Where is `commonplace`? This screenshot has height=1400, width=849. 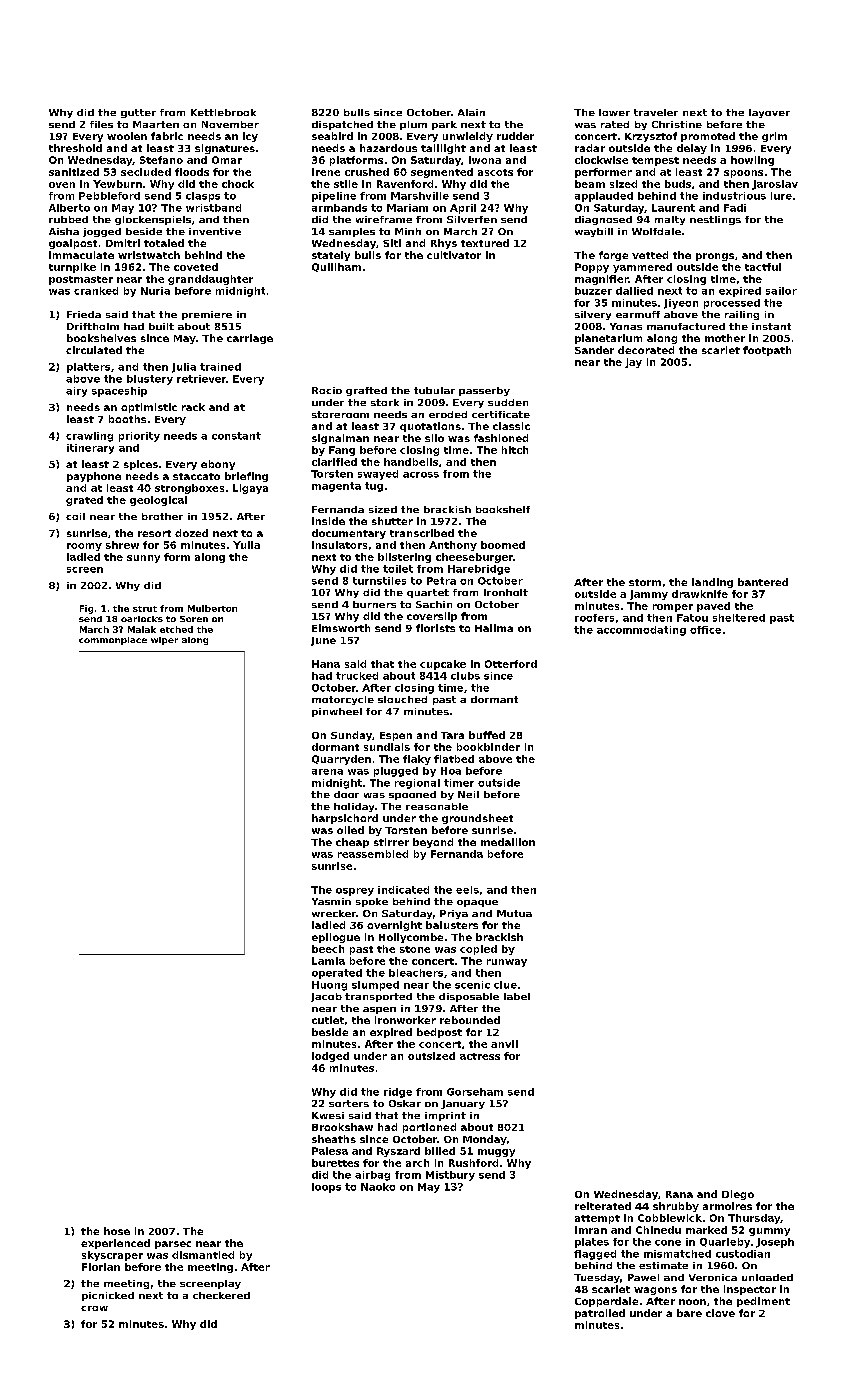 commonplace is located at coordinates (113, 641).
